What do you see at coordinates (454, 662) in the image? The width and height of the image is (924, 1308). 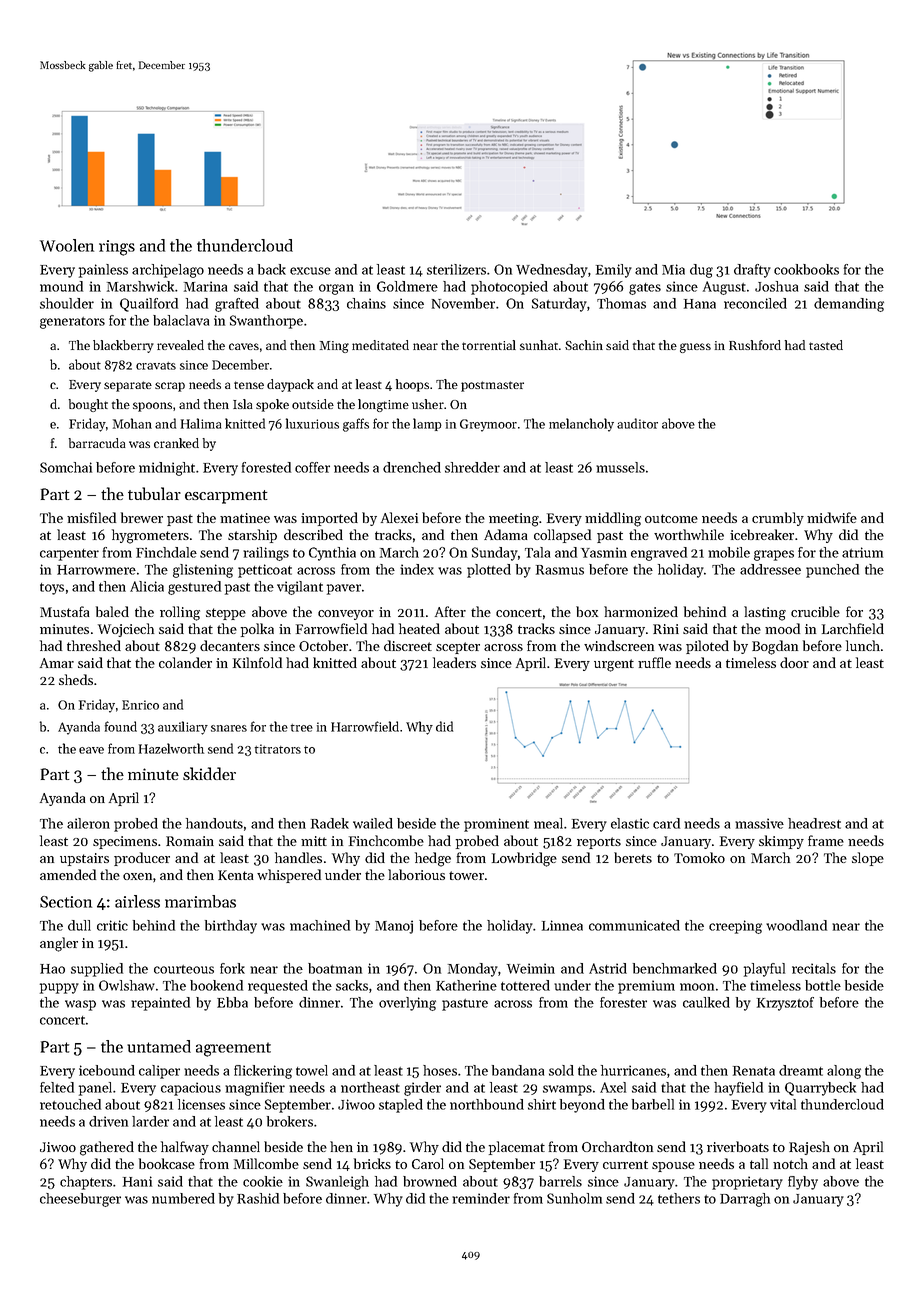 I see `leaders` at bounding box center [454, 662].
